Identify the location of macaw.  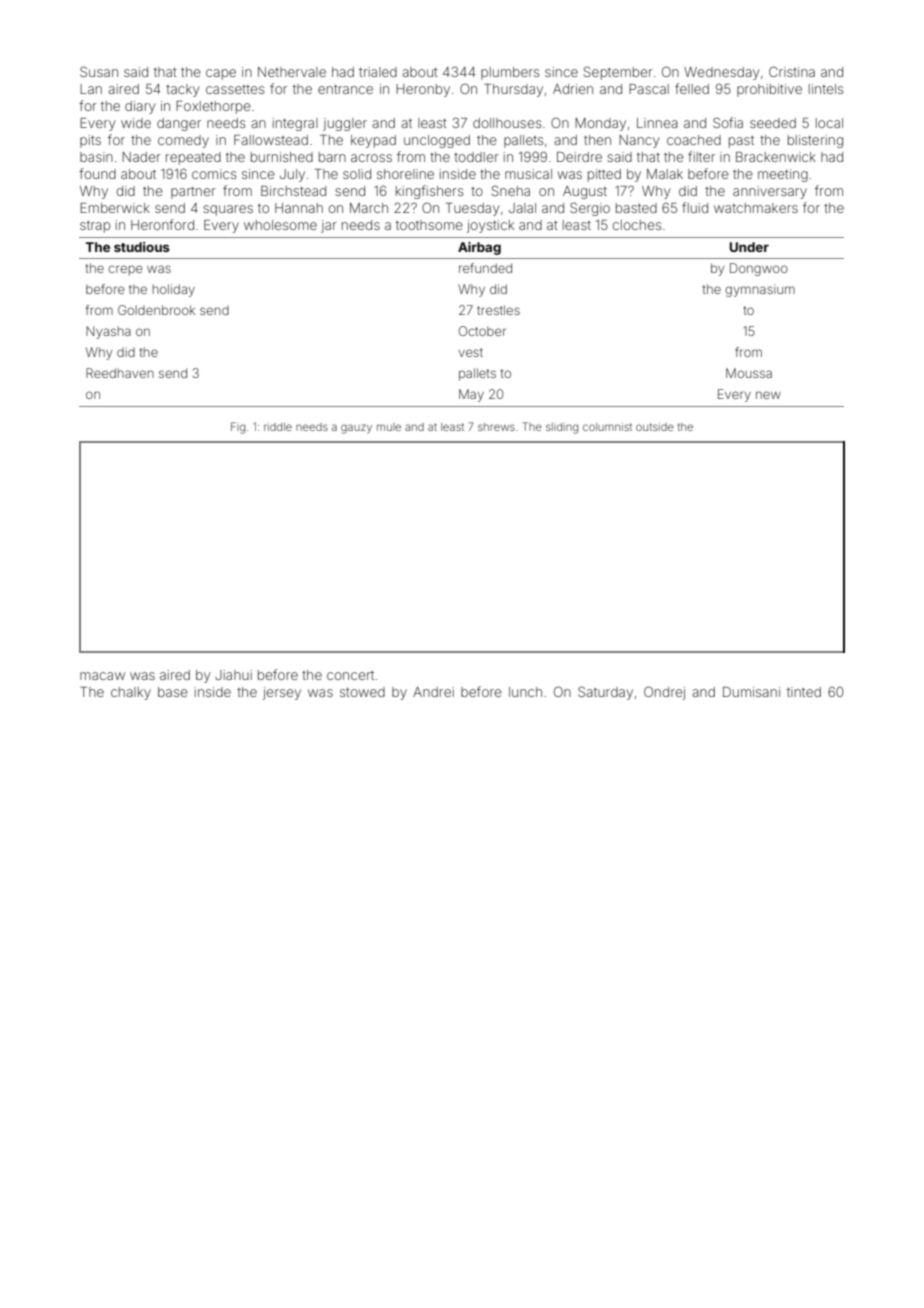
(102, 676).
